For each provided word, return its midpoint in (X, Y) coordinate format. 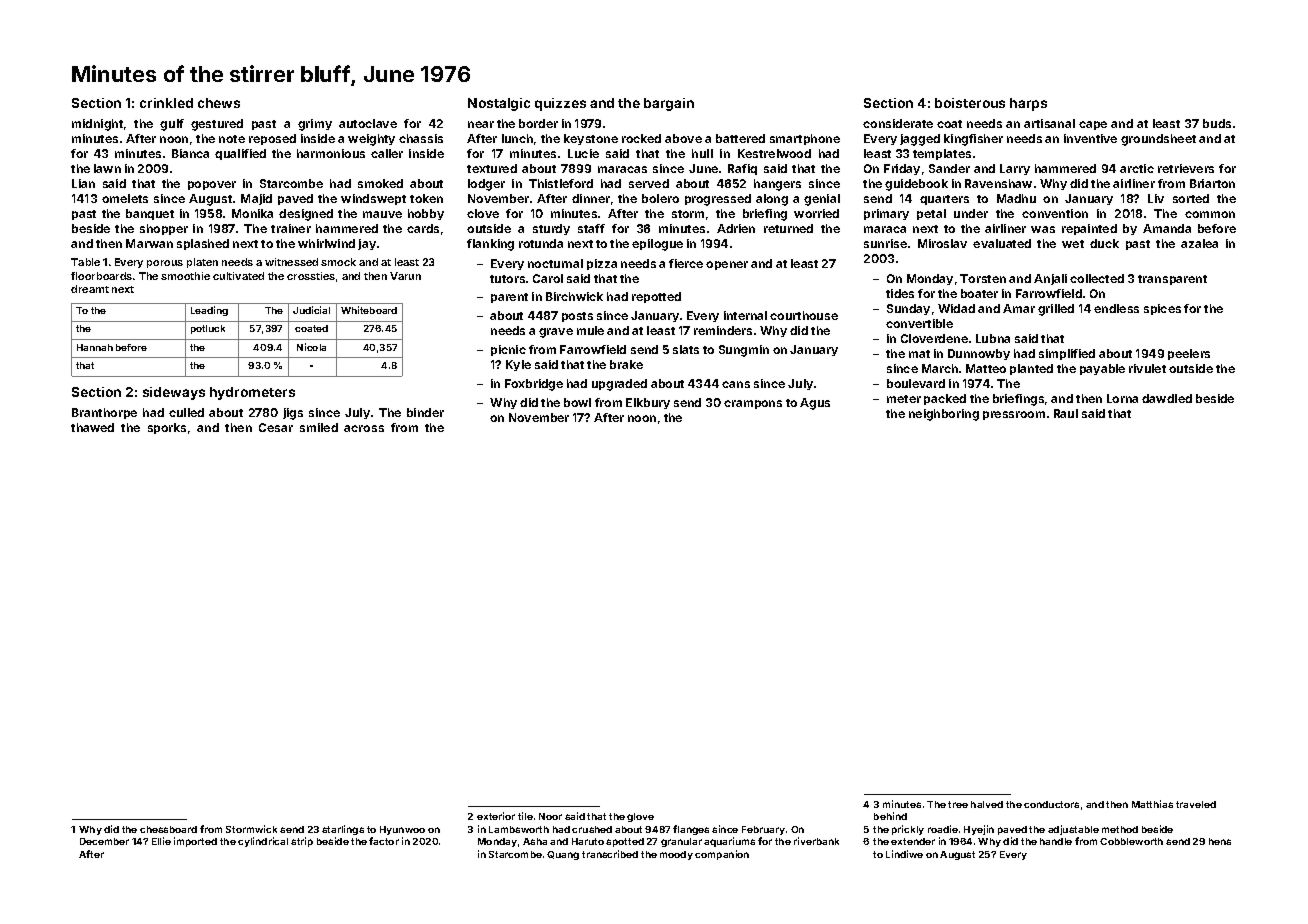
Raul (1066, 413)
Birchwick (574, 296)
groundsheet (1158, 140)
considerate (898, 123)
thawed (92, 427)
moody (676, 855)
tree (958, 804)
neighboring (944, 415)
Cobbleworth (1131, 841)
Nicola (311, 347)
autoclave (368, 123)
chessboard (168, 829)
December (104, 841)
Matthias (1152, 804)
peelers (1189, 354)
